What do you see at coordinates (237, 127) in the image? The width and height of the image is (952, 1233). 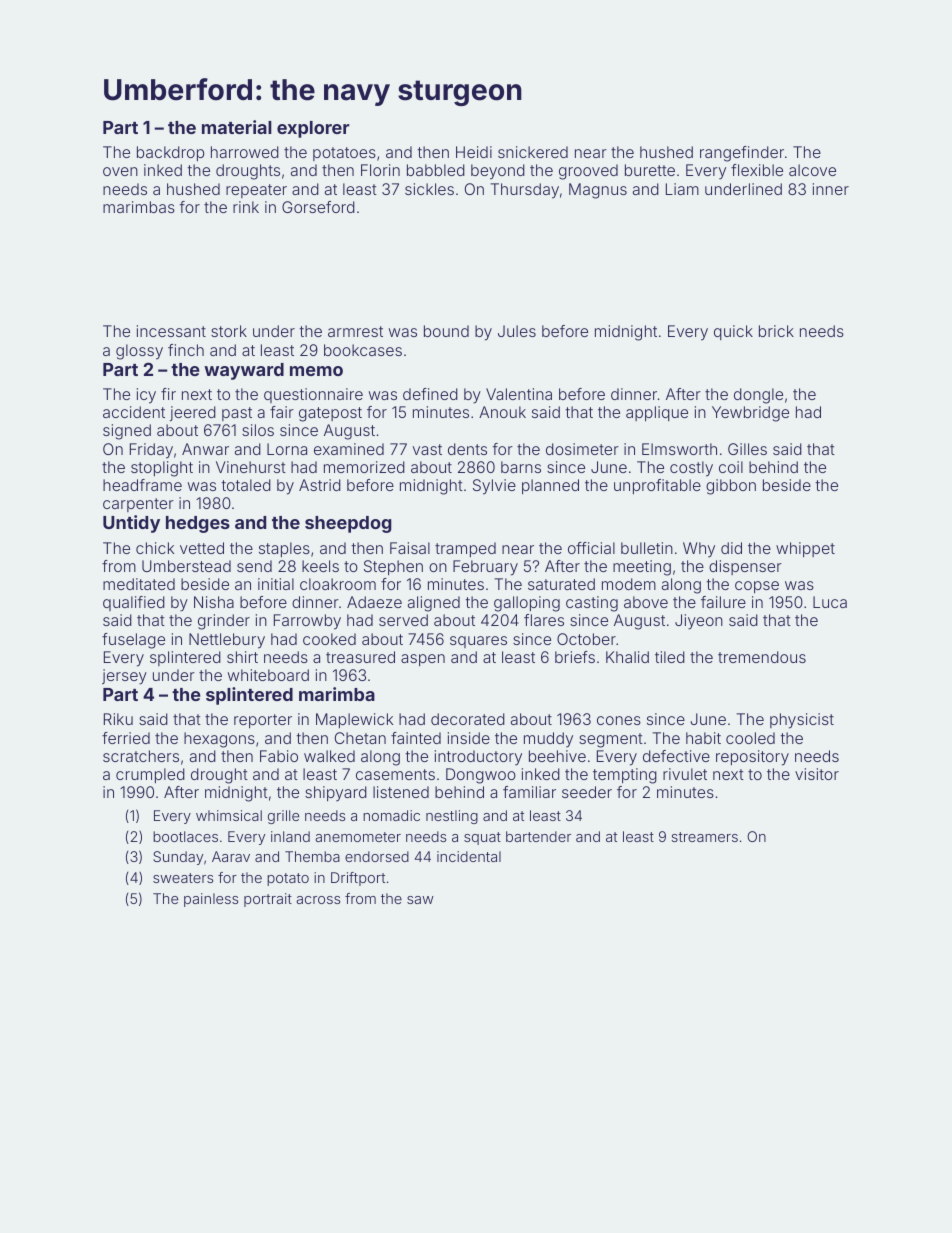 I see `material` at bounding box center [237, 127].
